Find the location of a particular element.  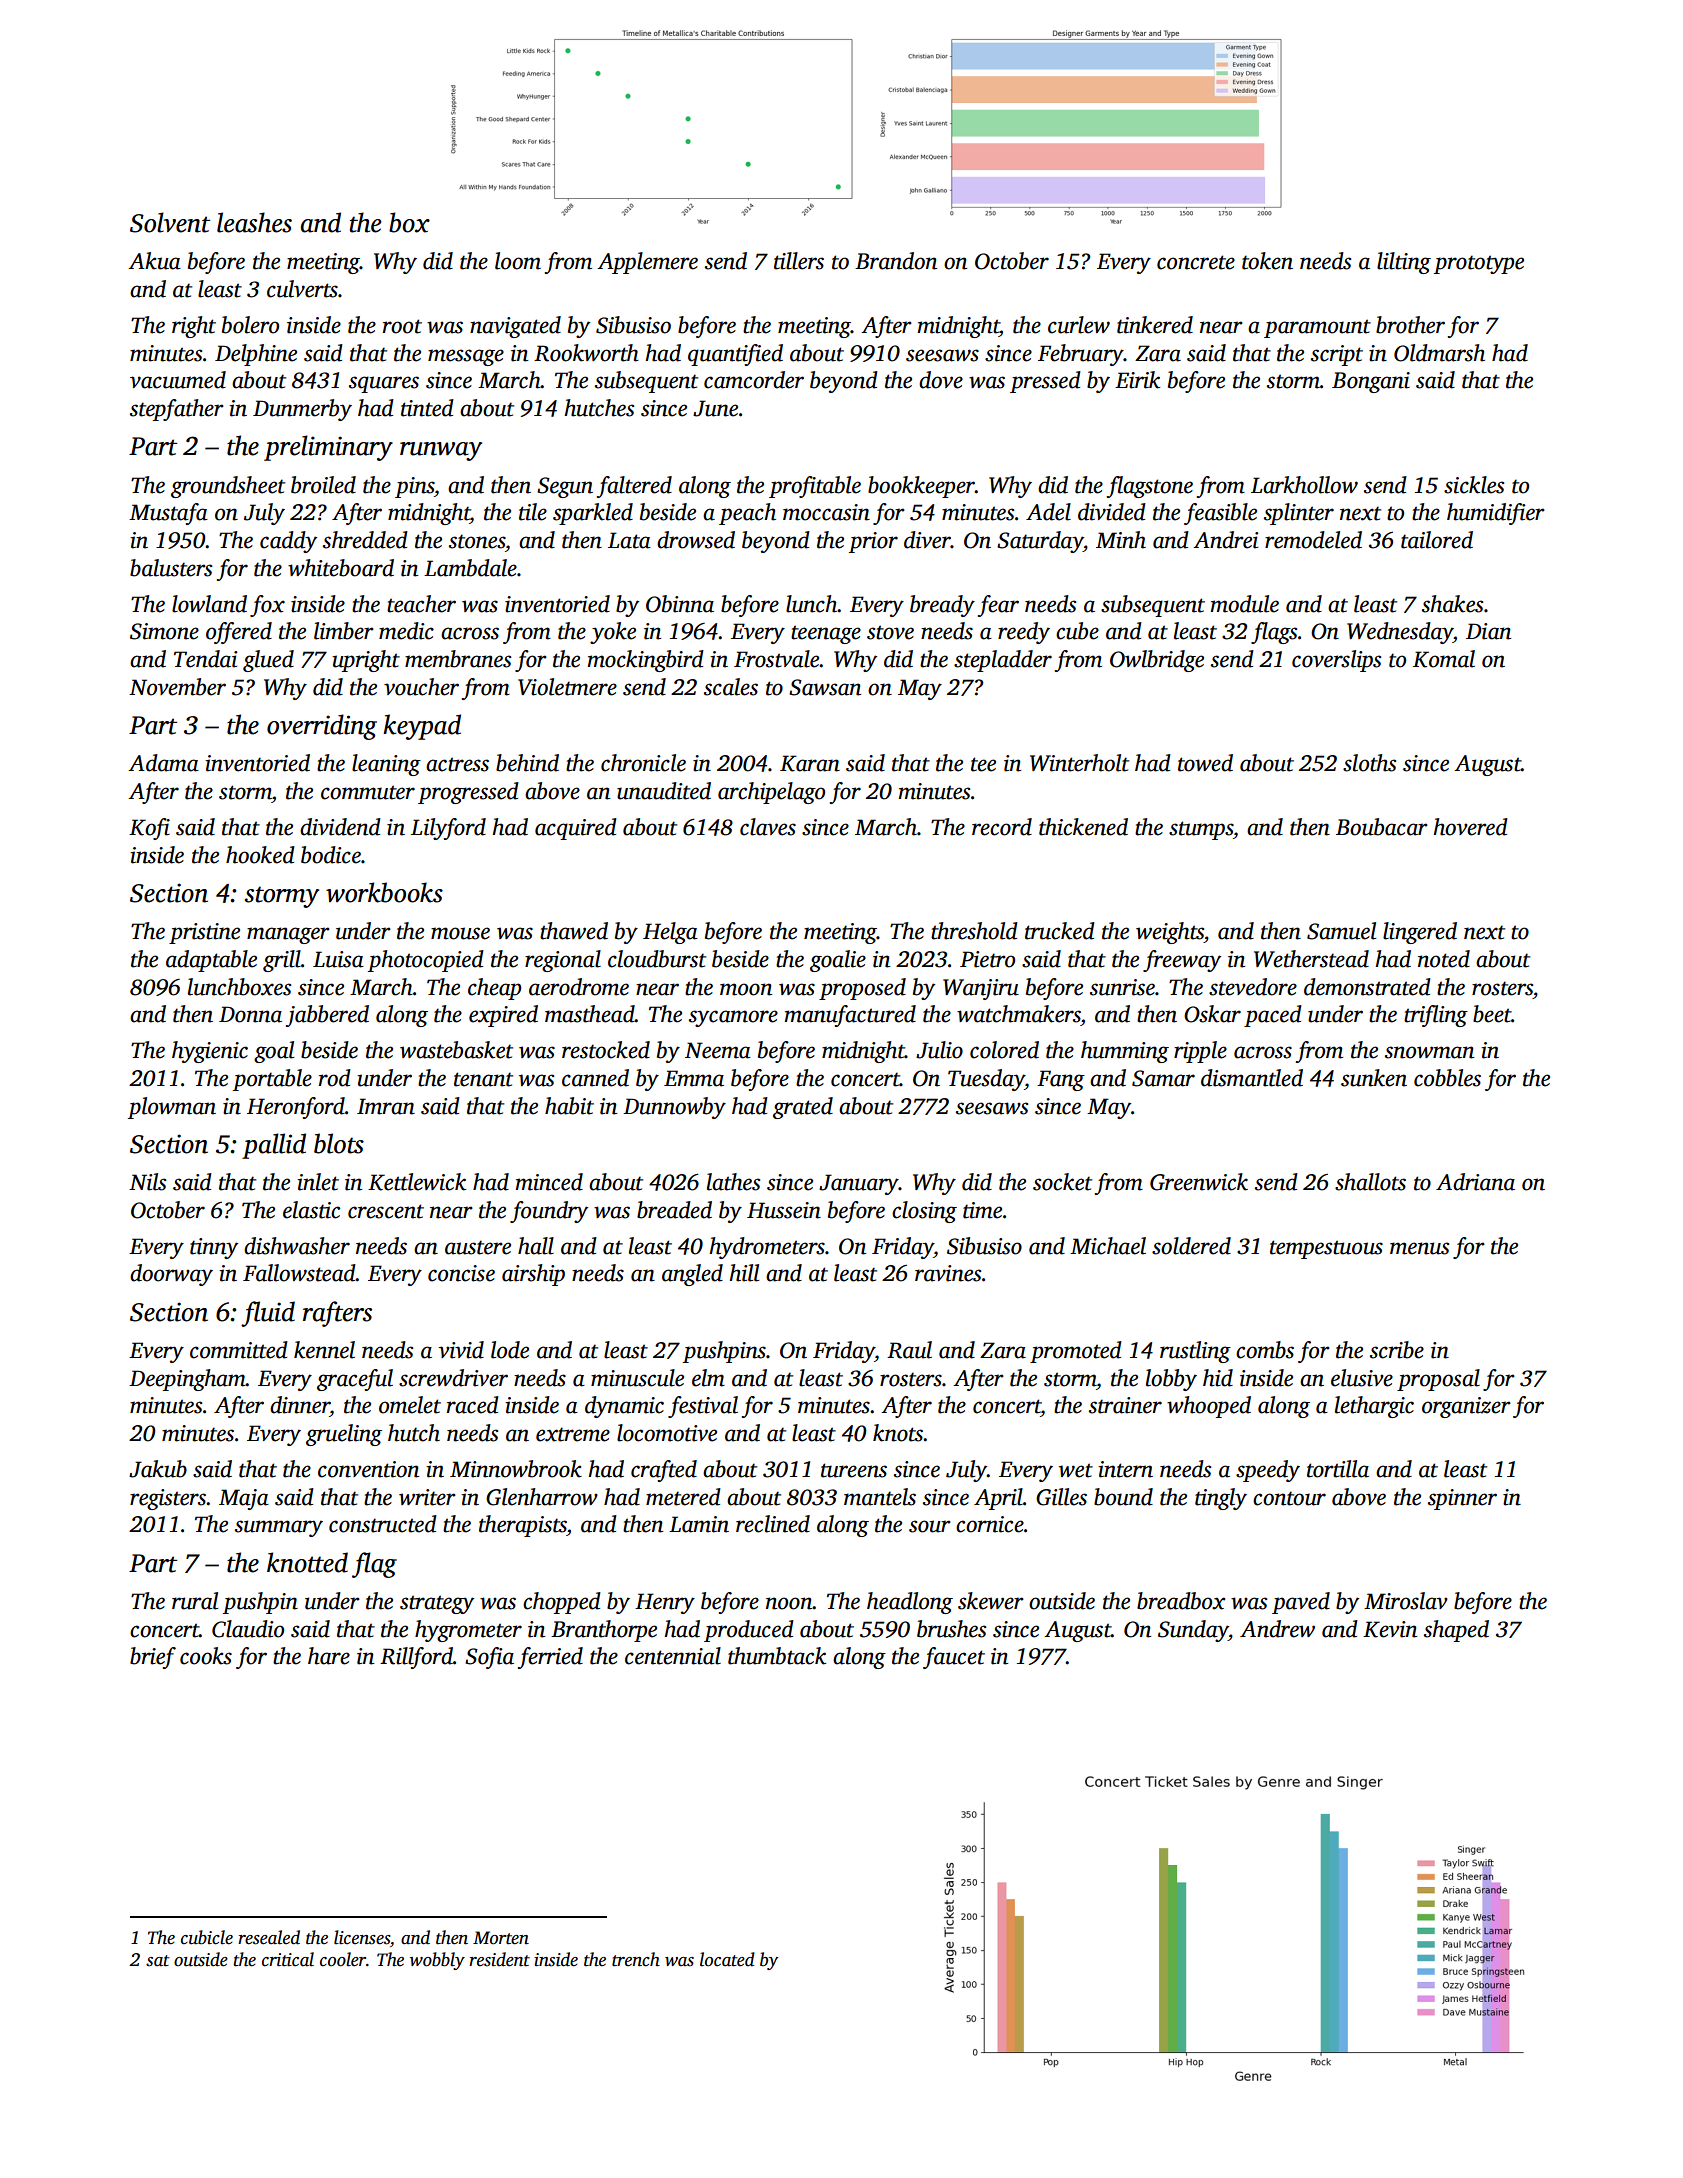

proposal is located at coordinates (1438, 1380).
